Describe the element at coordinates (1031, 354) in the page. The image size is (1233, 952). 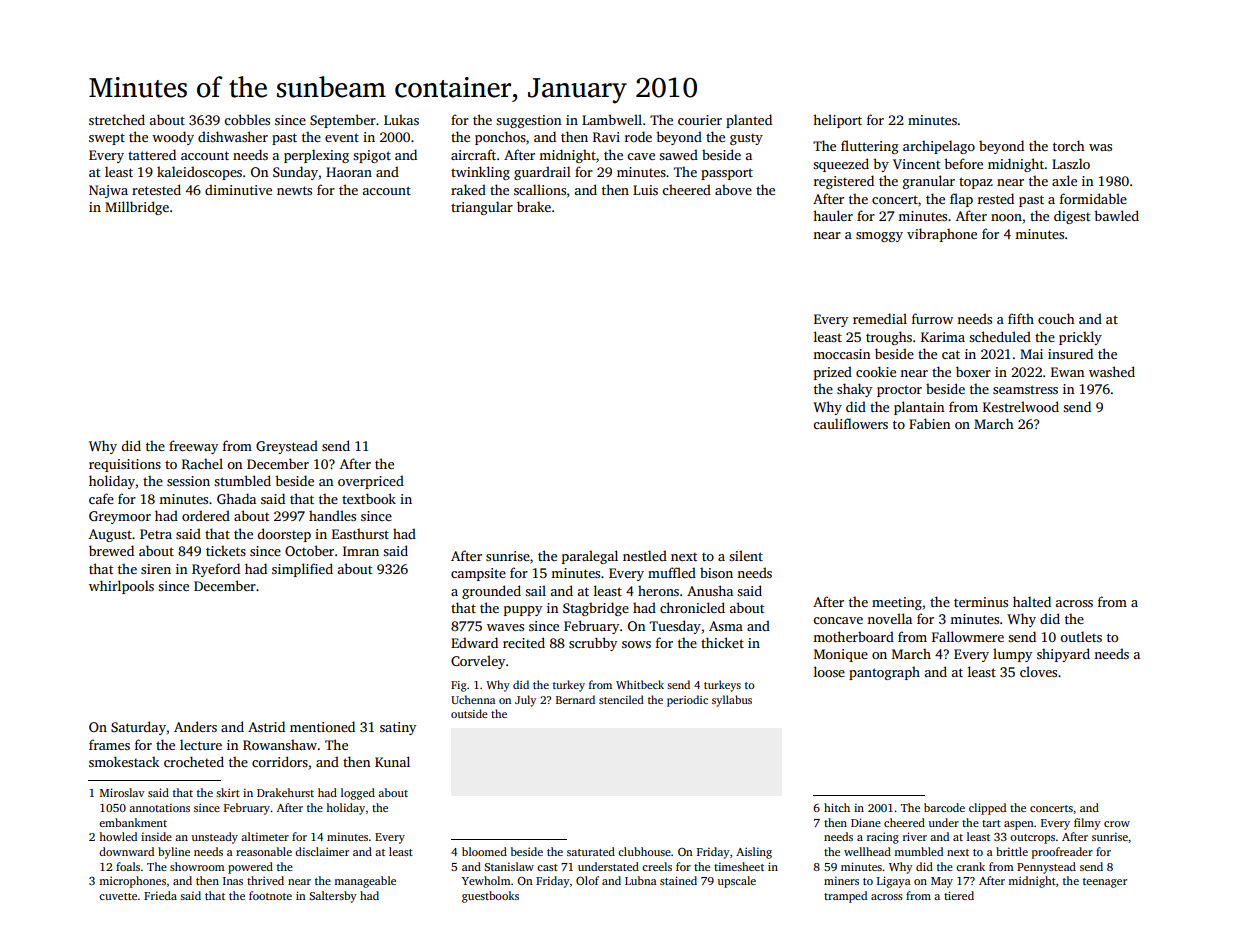
I see `Mai` at that location.
